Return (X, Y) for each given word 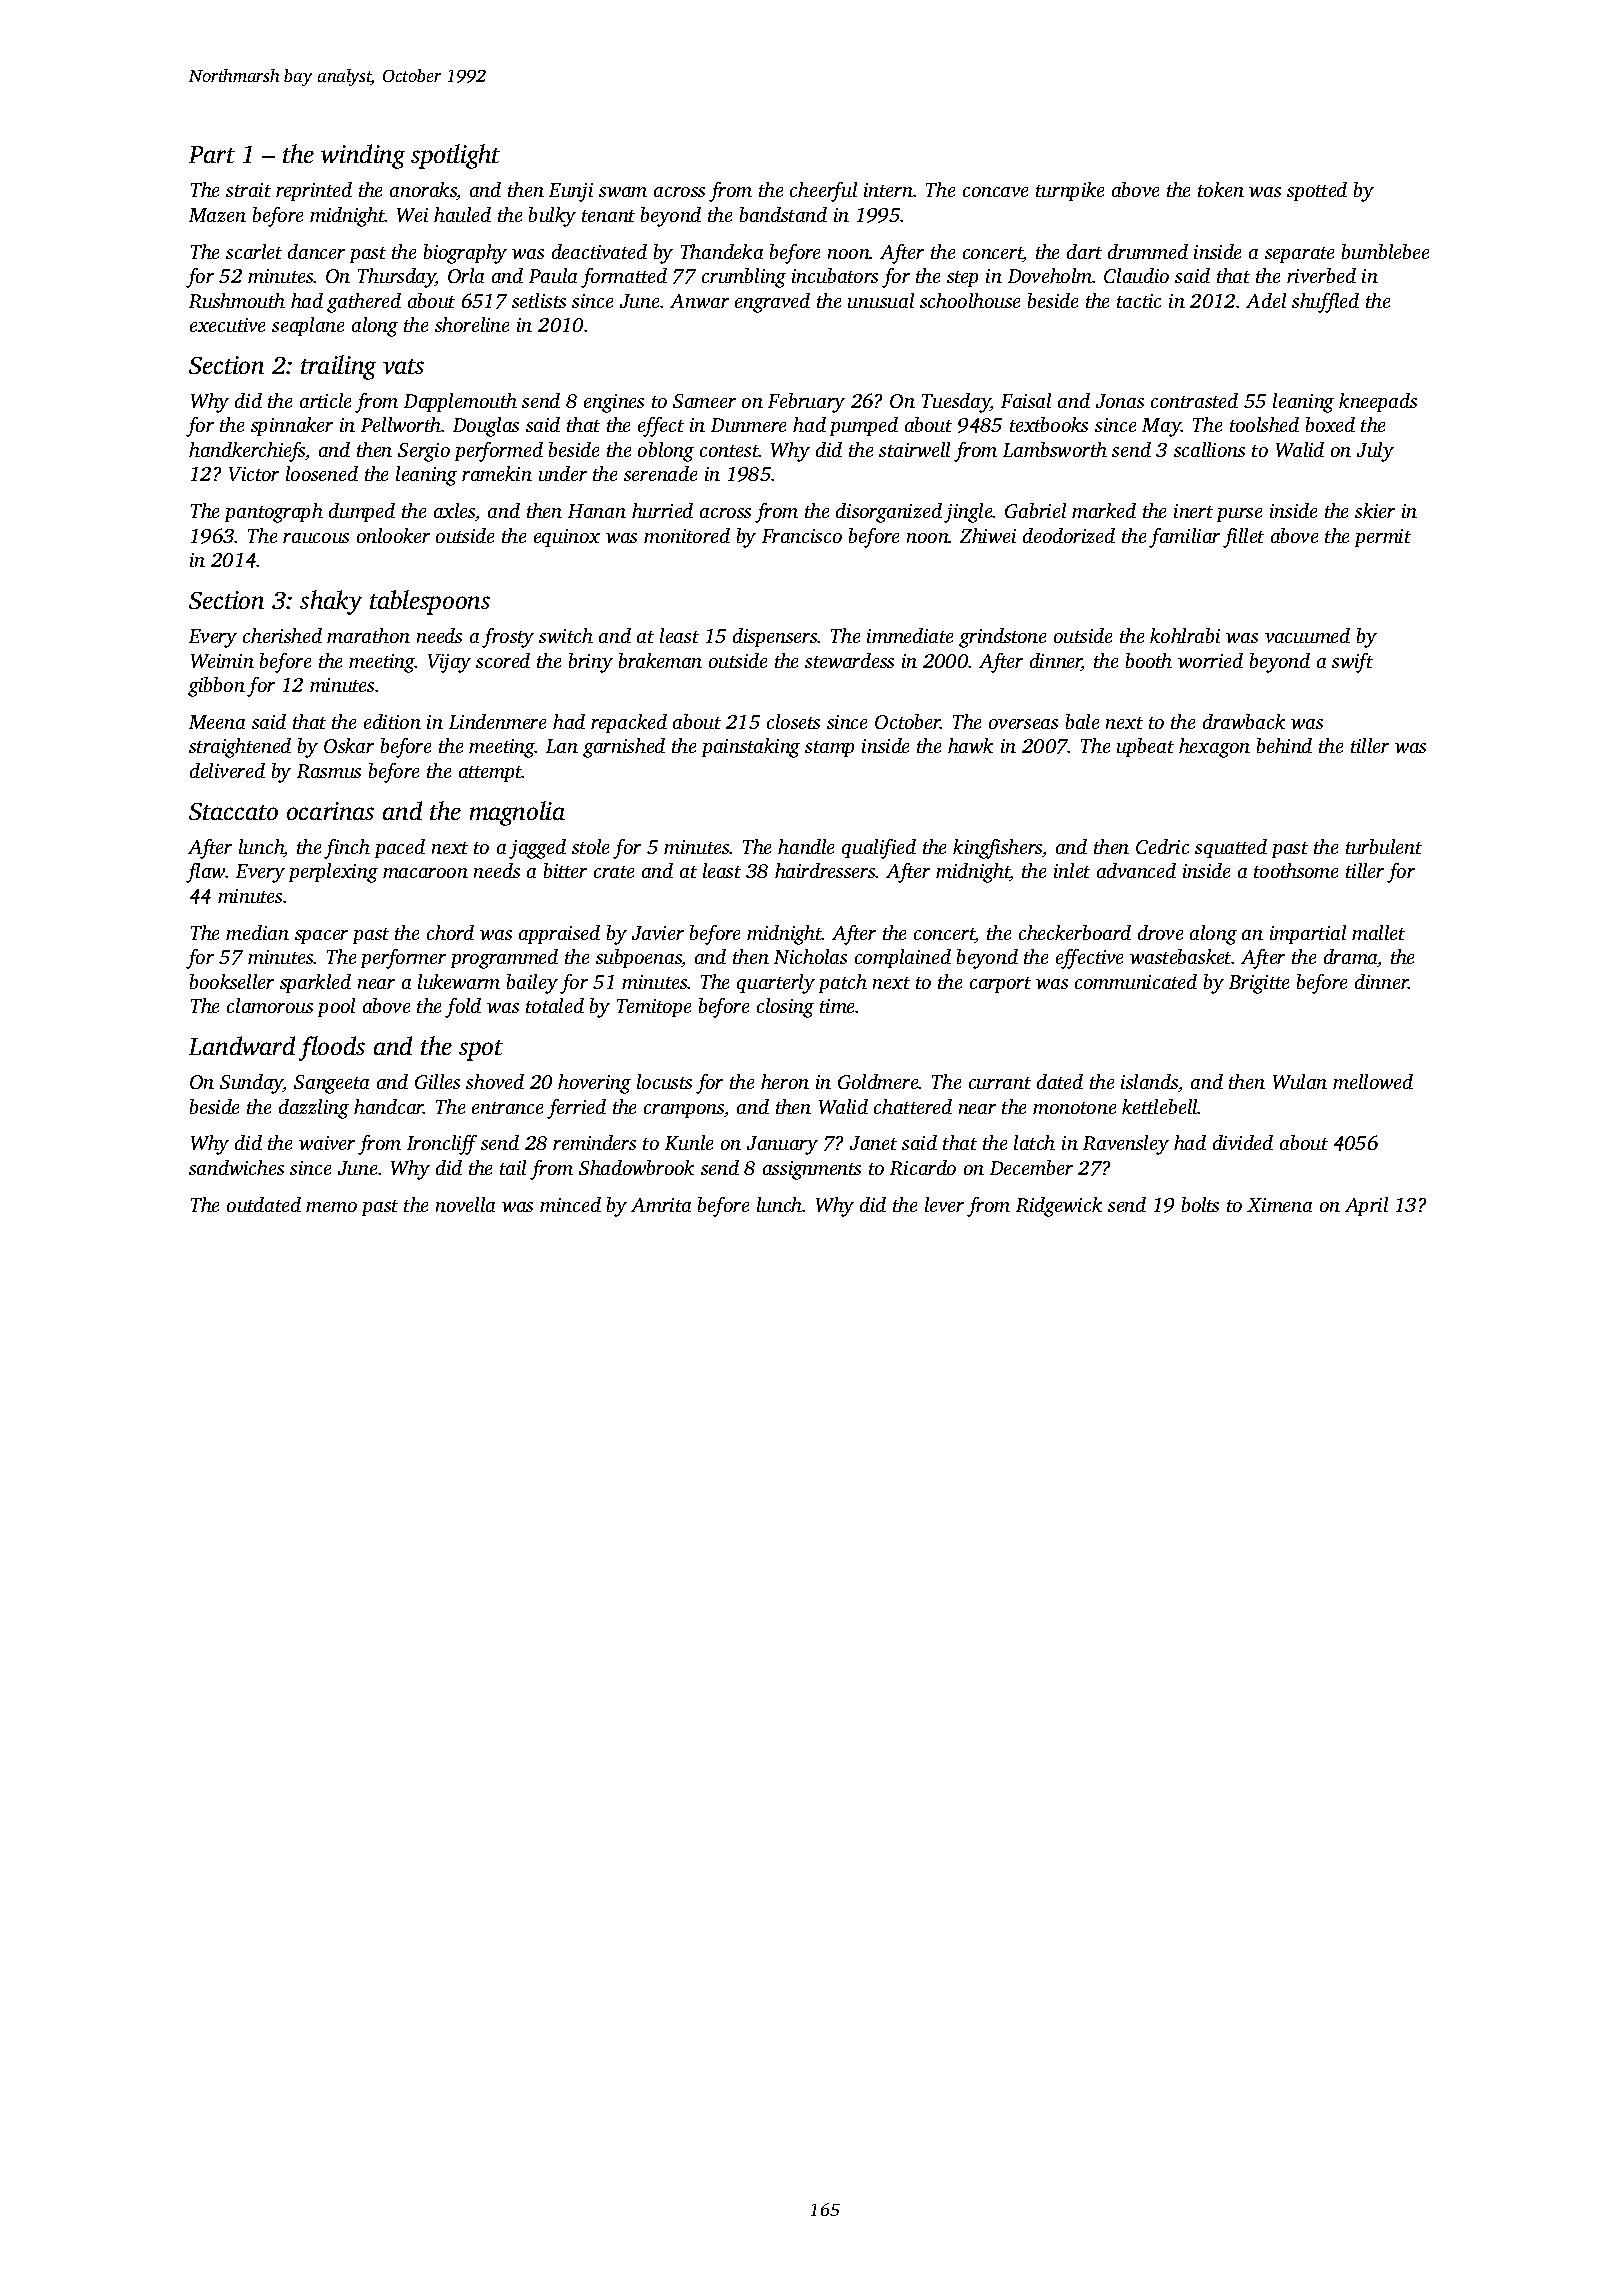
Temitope (654, 1008)
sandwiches (236, 1167)
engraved (772, 303)
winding (363, 156)
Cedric (1162, 846)
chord (450, 932)
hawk (970, 745)
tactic (1139, 301)
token (1221, 189)
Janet (873, 1143)
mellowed (1373, 1081)
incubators (835, 275)
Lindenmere (497, 721)
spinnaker (292, 426)
